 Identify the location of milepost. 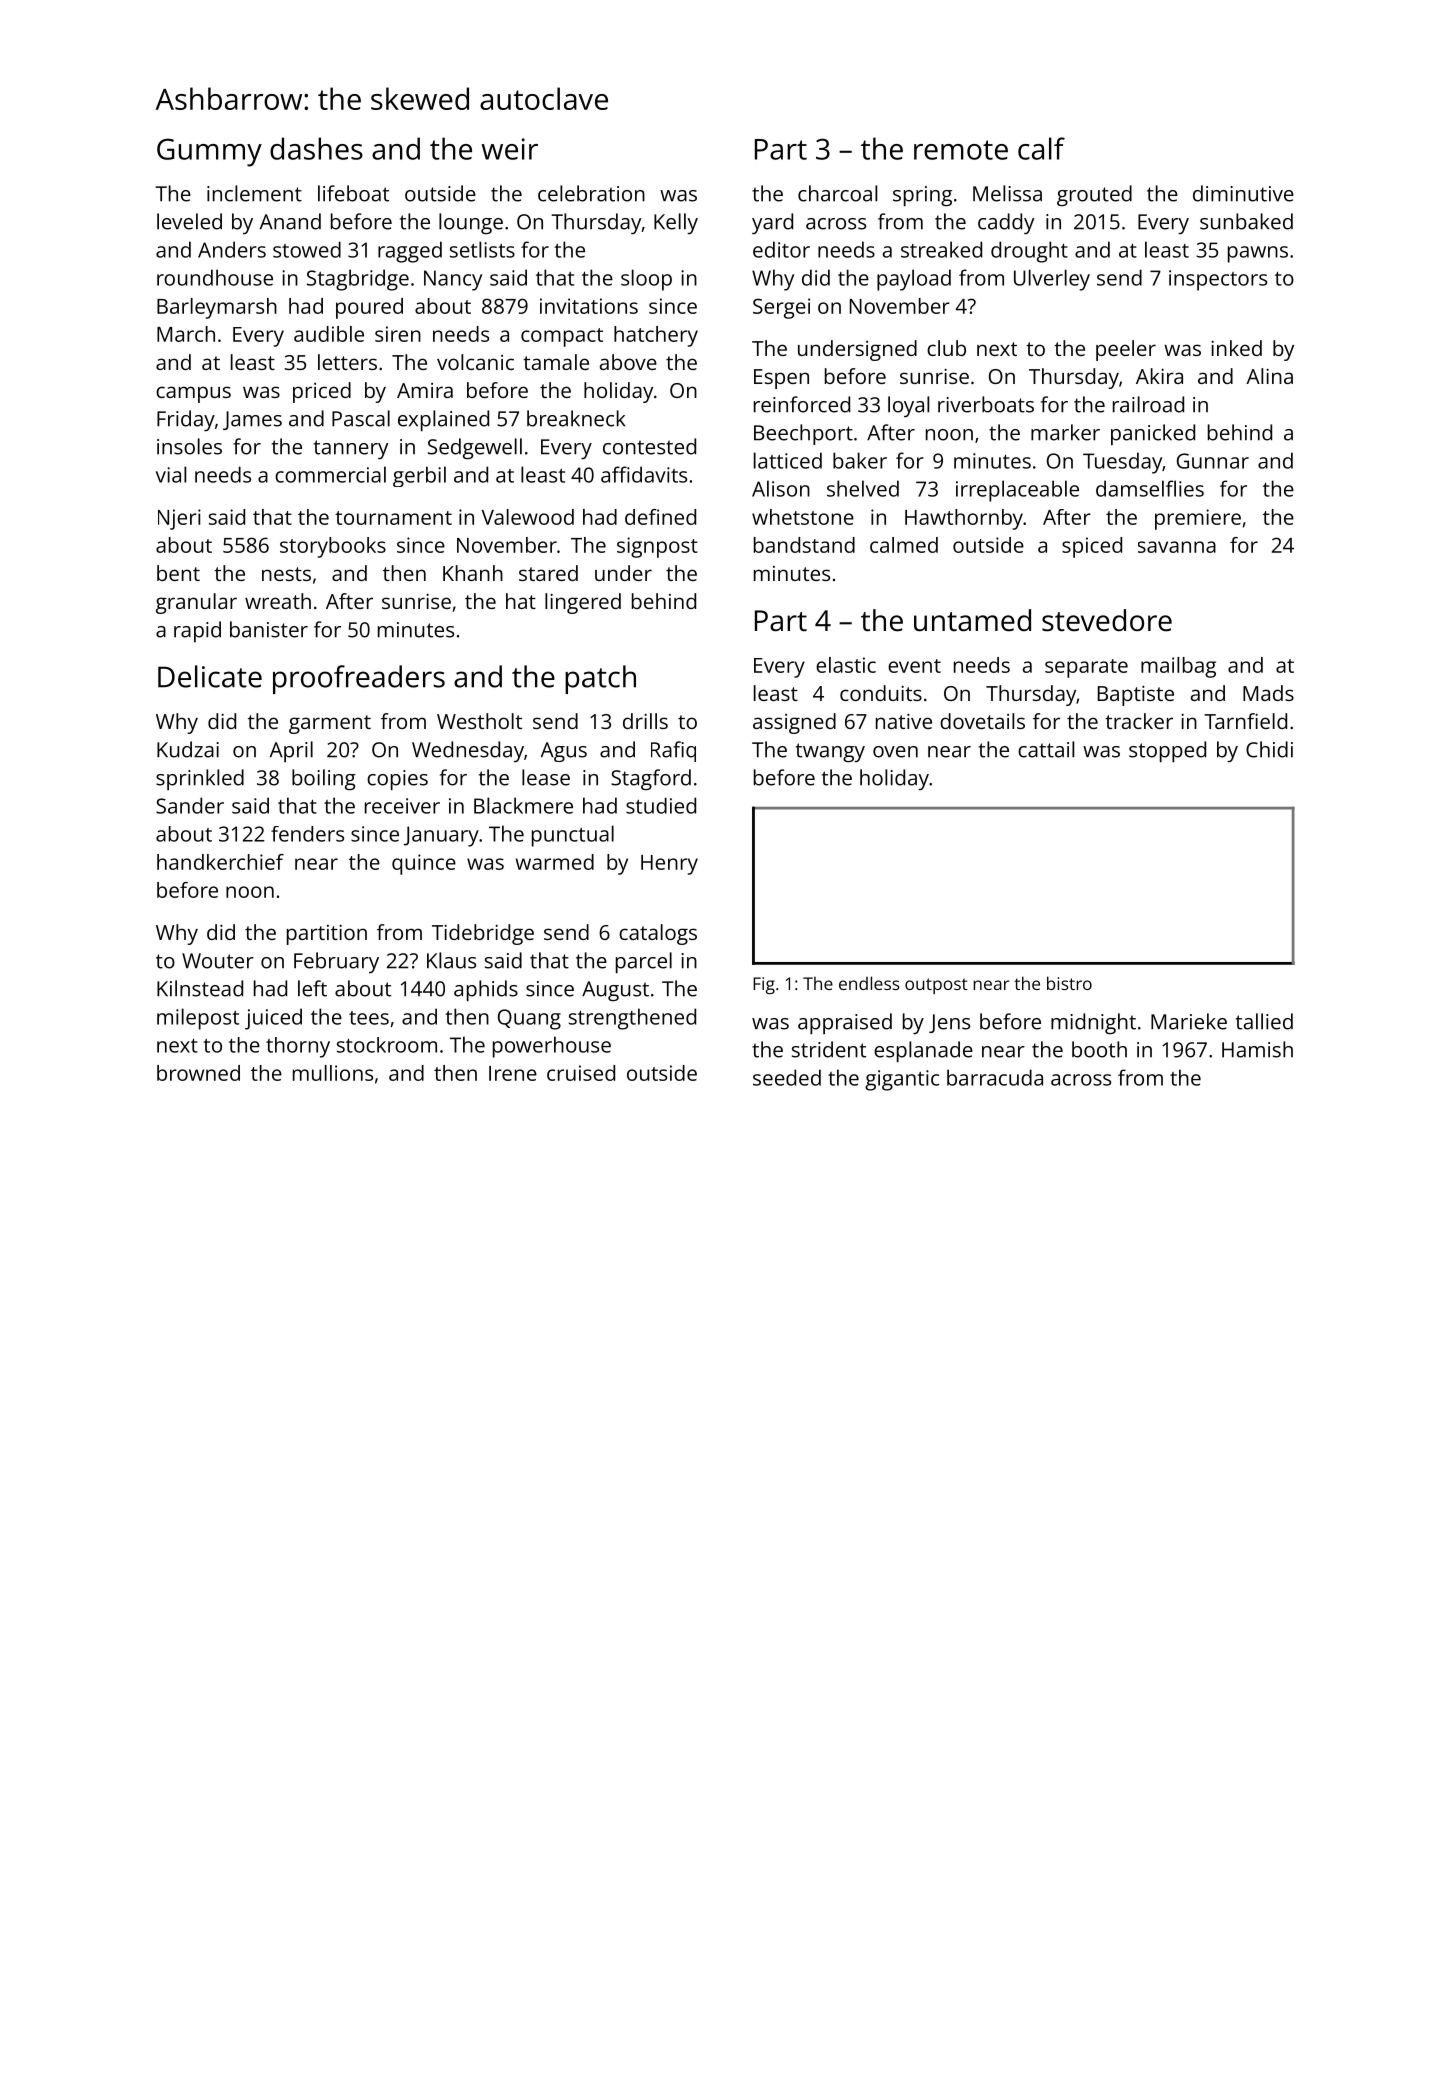
(198, 1019).
